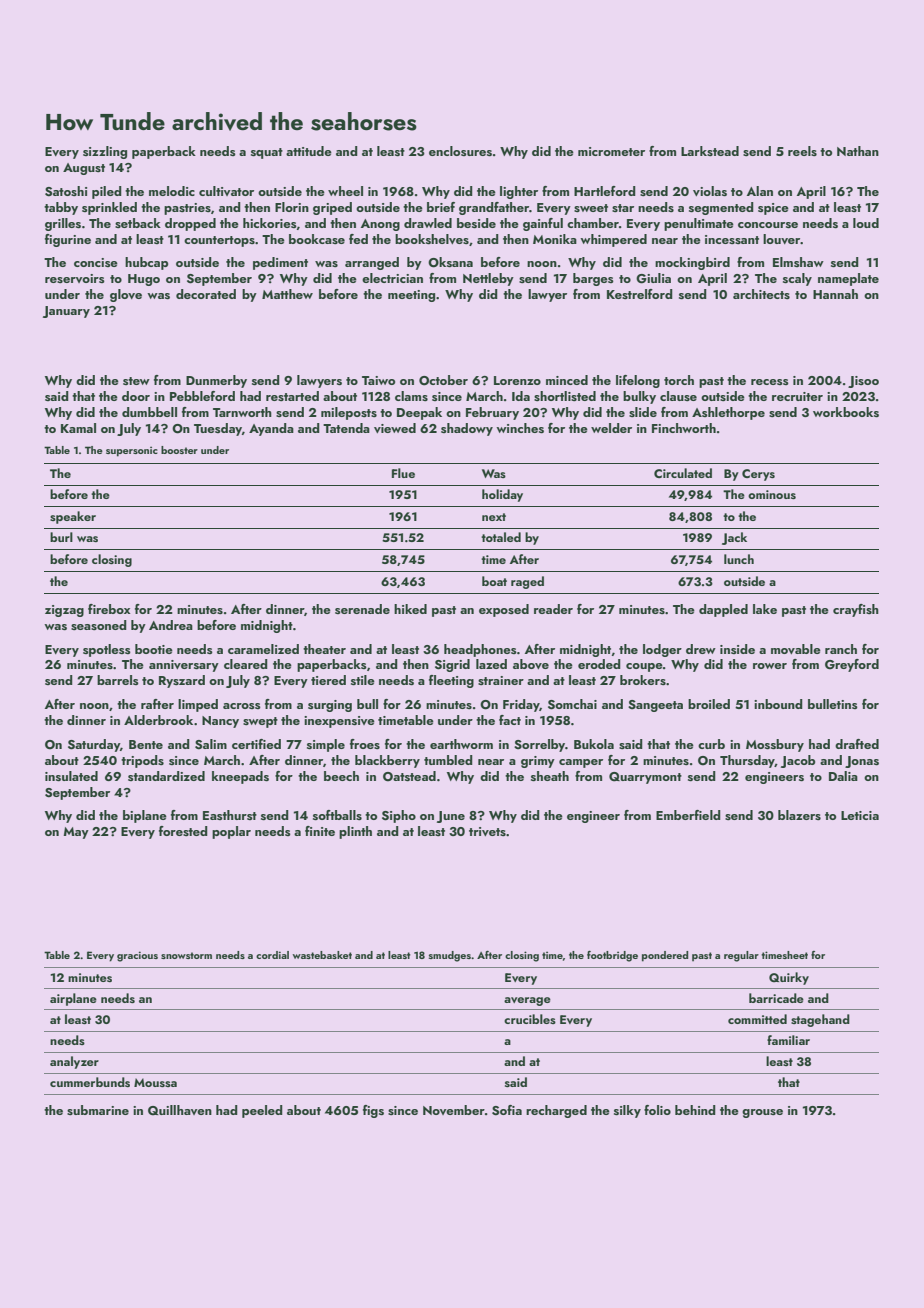 Image resolution: width=924 pixels, height=1308 pixels. What do you see at coordinates (267, 153) in the document?
I see `squat` at bounding box center [267, 153].
